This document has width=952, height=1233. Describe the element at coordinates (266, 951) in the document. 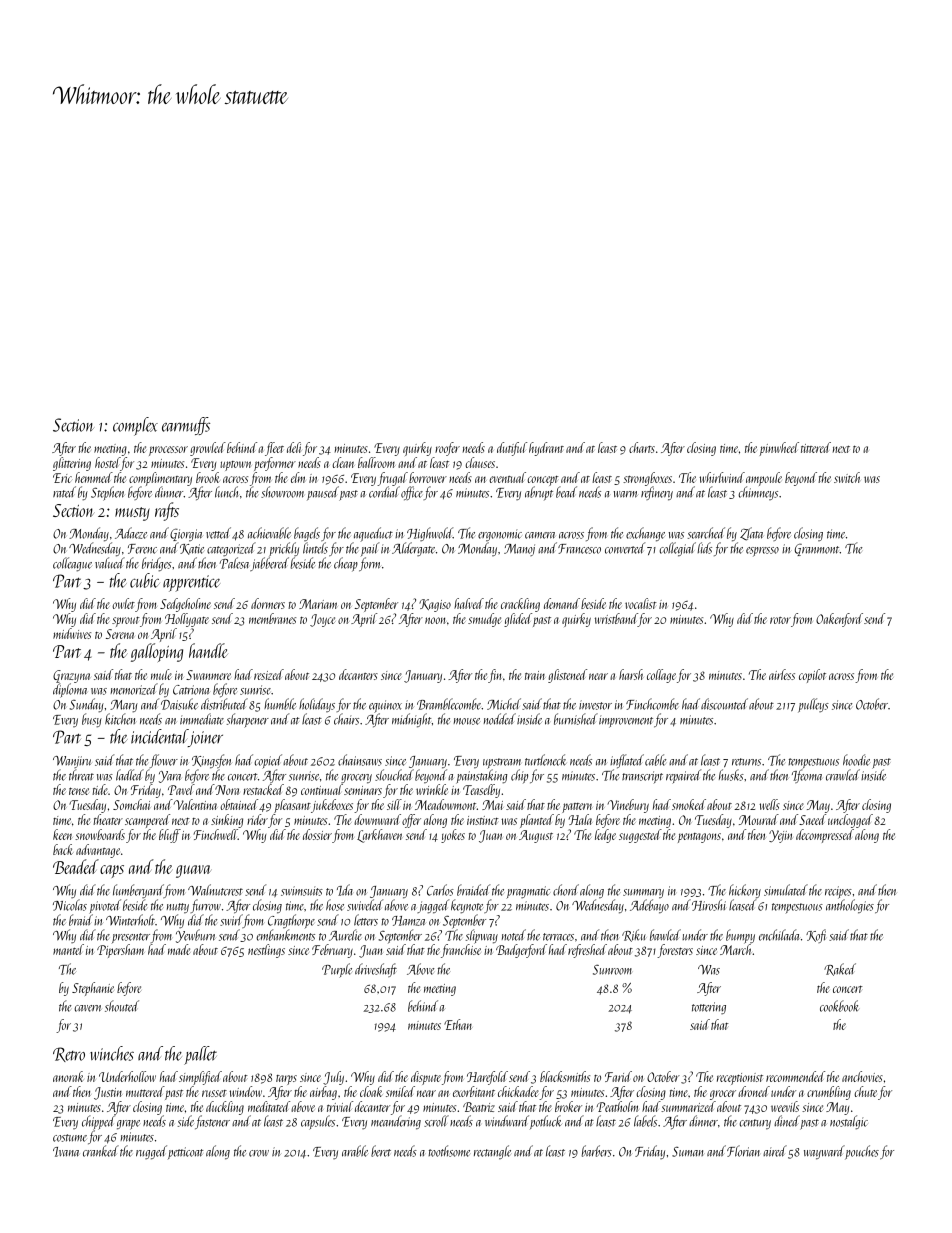

I see `nestlings` at that location.
